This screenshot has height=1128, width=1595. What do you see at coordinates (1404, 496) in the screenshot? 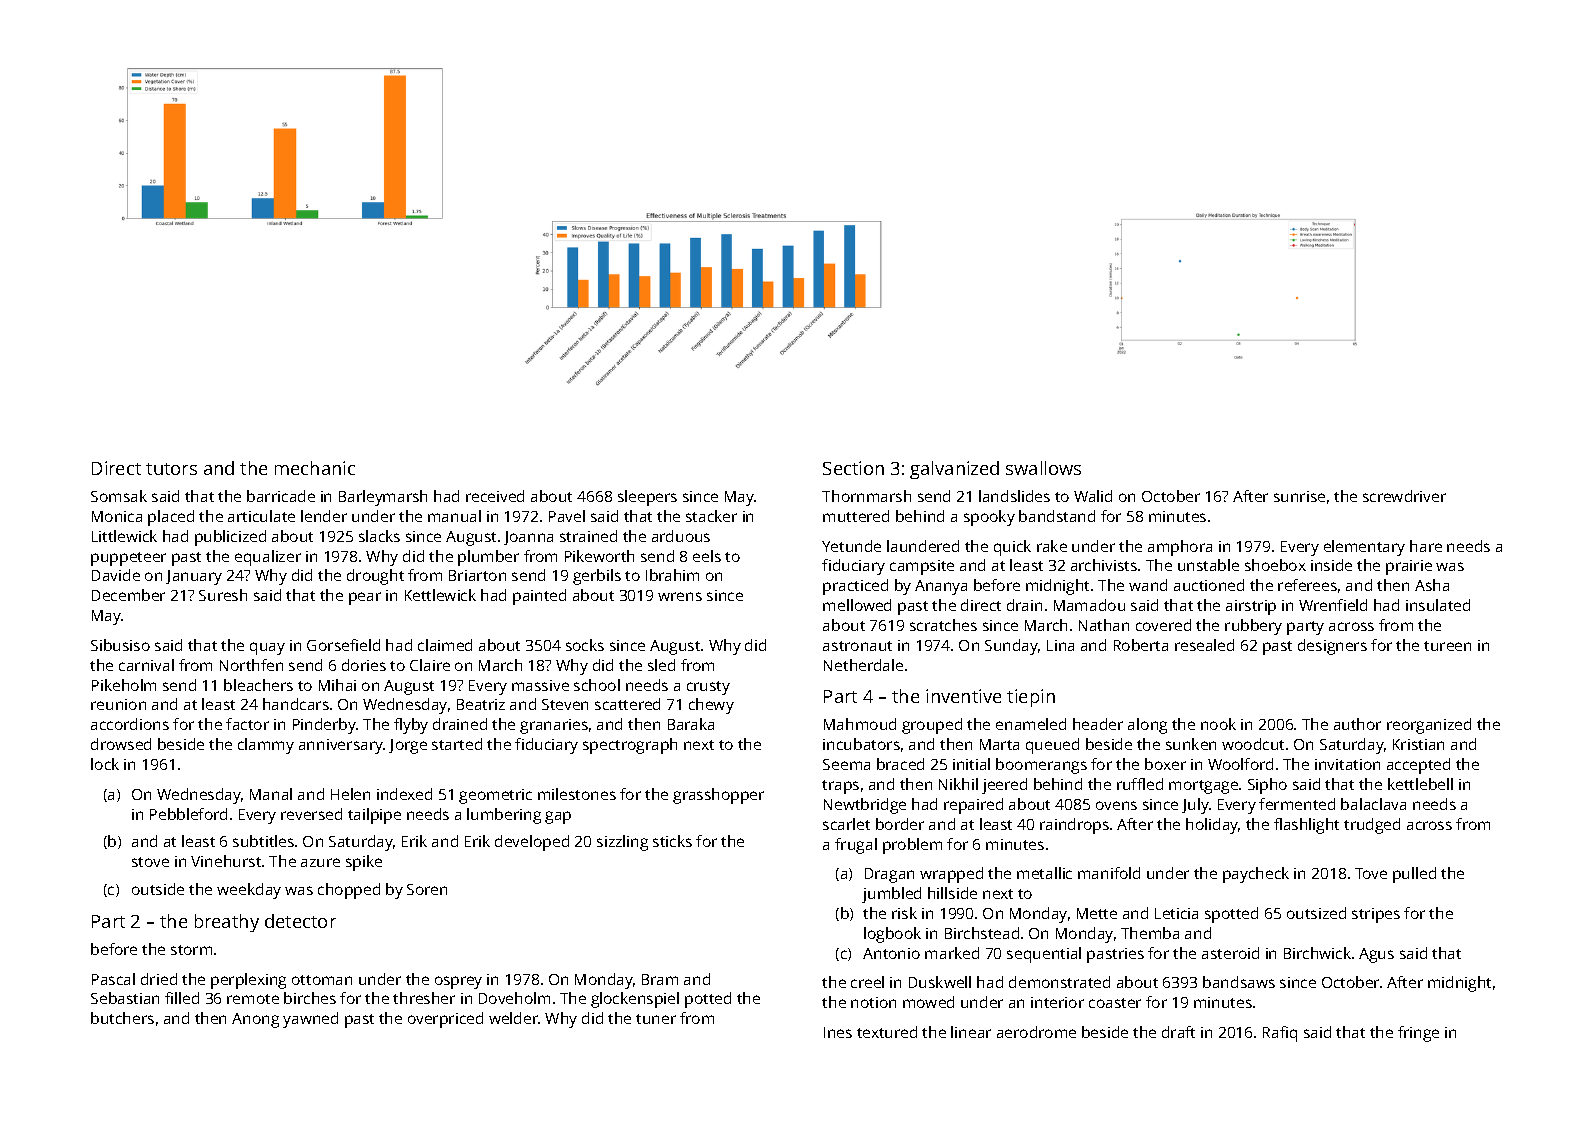
I see `screwdriver` at bounding box center [1404, 496].
